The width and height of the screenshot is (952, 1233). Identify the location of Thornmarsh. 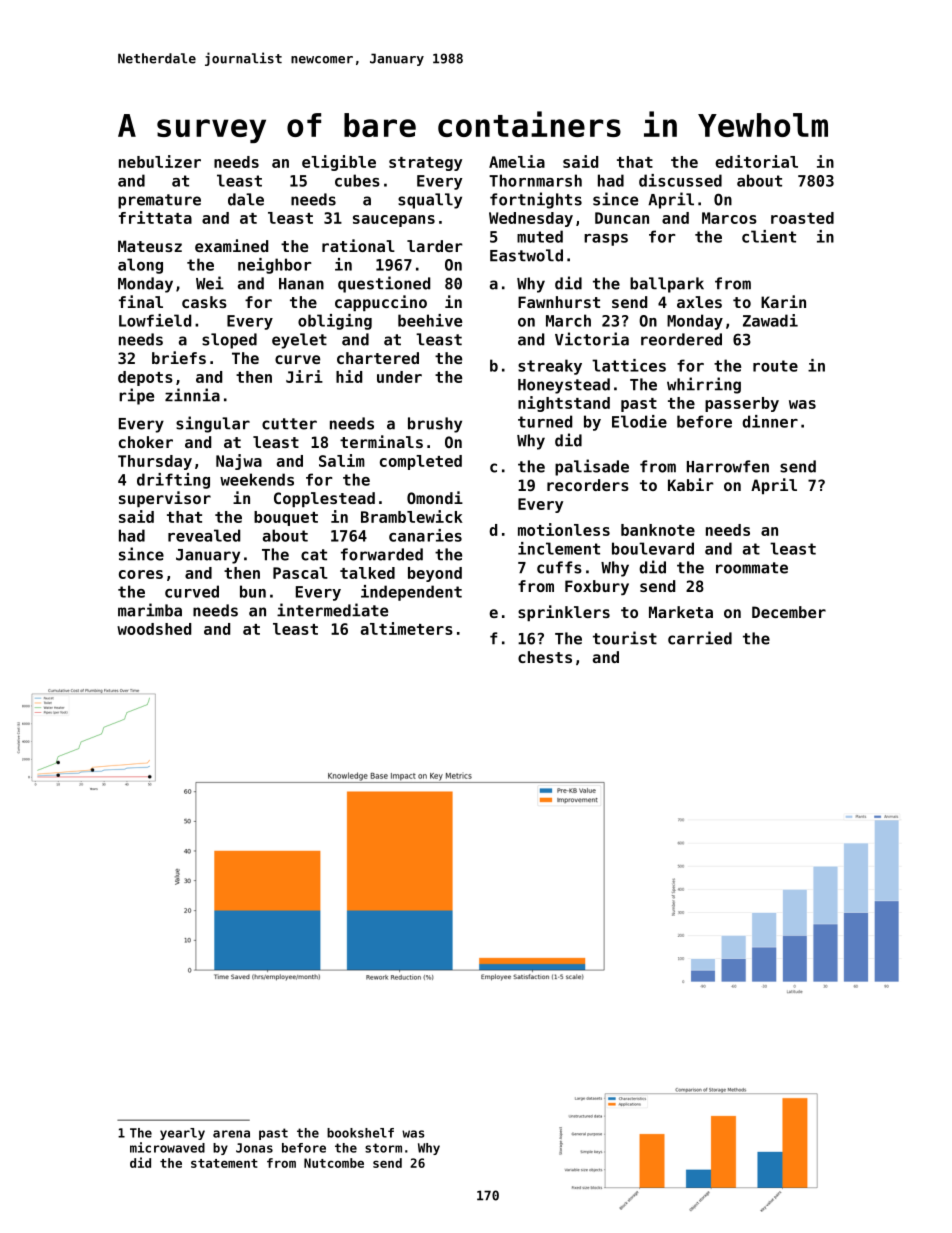
(535, 180).
